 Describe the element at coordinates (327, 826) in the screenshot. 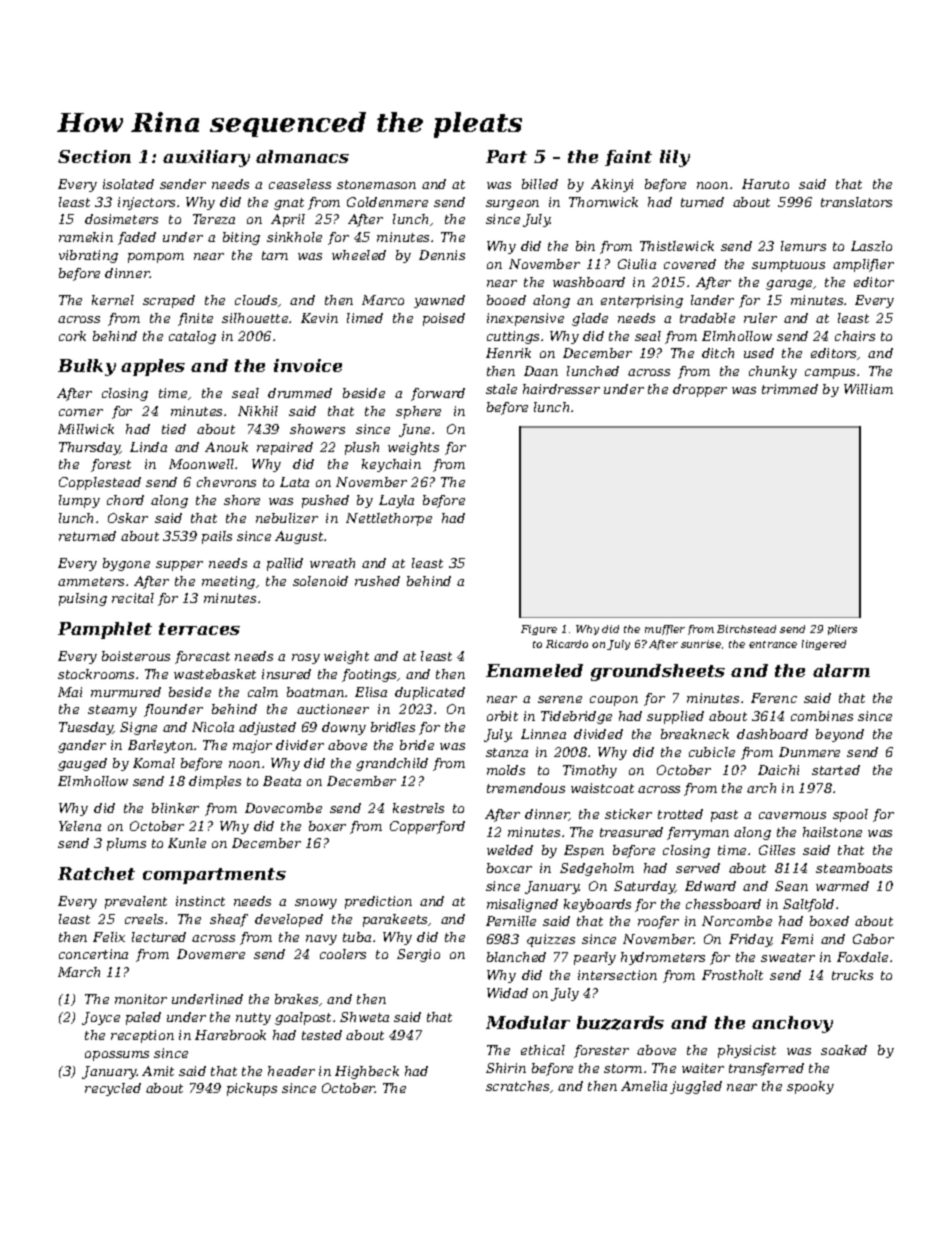

I see `boxer` at that location.
